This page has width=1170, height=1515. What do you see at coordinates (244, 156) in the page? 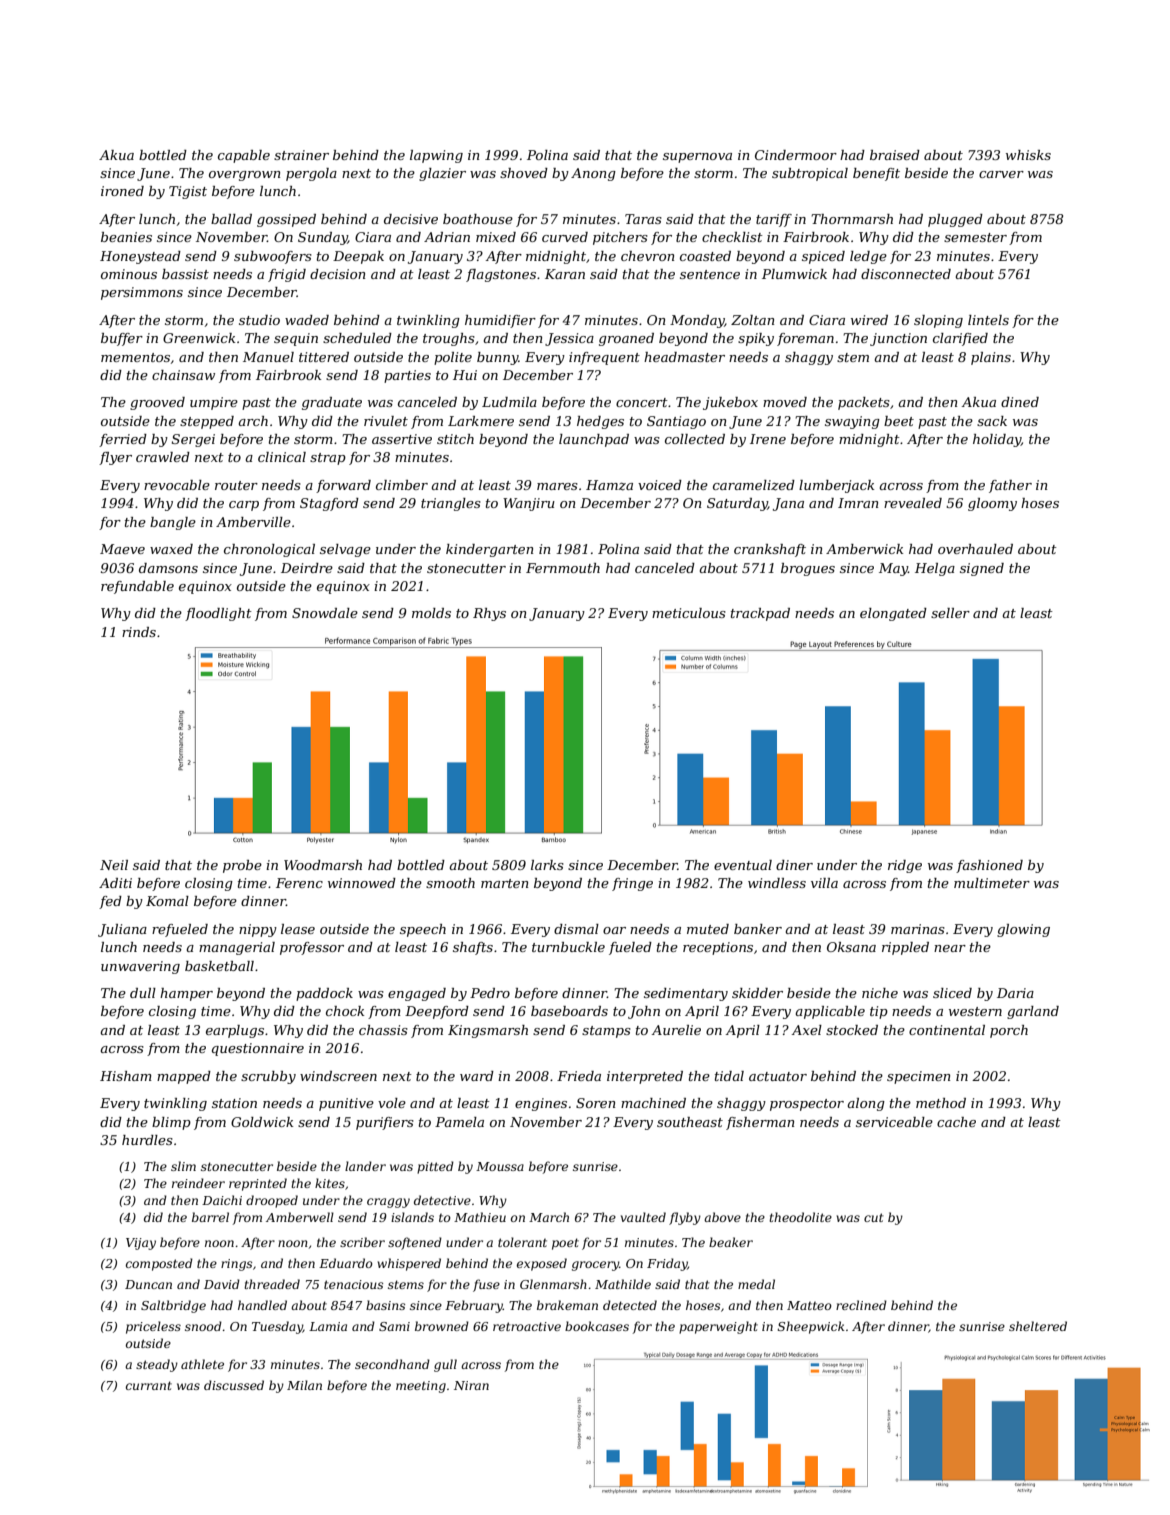
I see `capable` at bounding box center [244, 156].
